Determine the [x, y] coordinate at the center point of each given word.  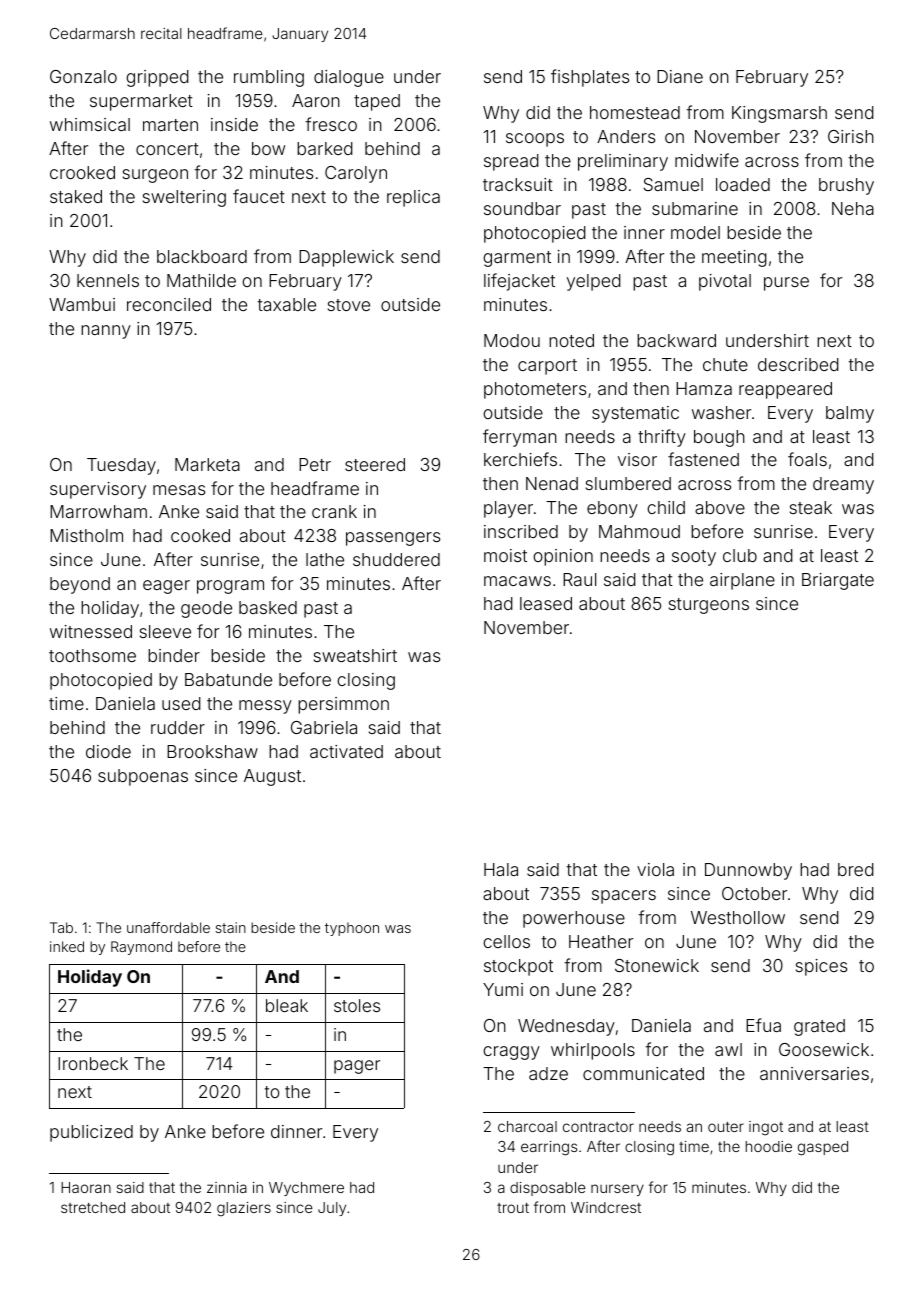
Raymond [141, 948]
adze [548, 1073]
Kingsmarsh [779, 114]
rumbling [269, 78]
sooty [694, 558]
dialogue [349, 78]
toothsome [92, 655]
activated [346, 751]
